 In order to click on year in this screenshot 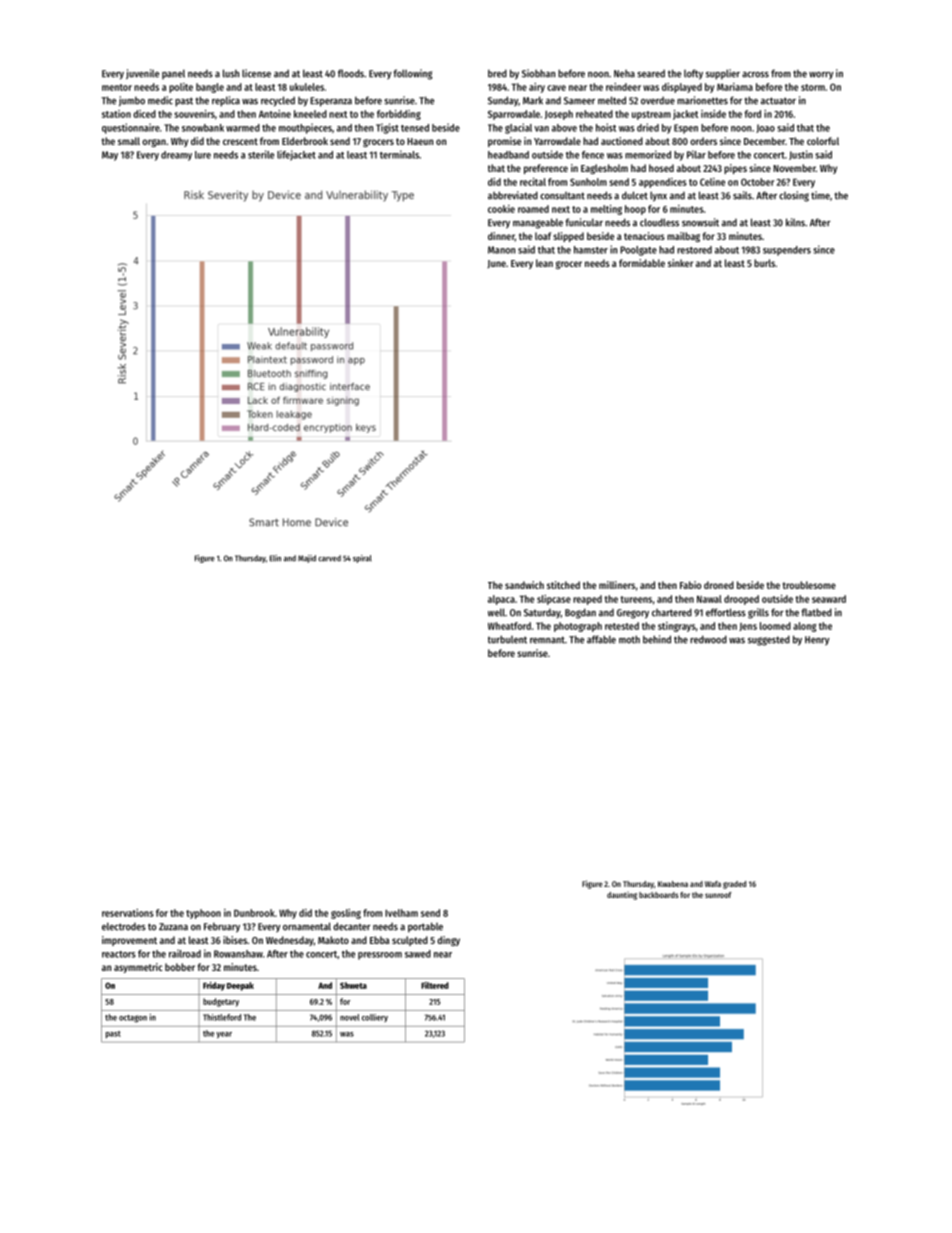, I will do `click(224, 1035)`.
